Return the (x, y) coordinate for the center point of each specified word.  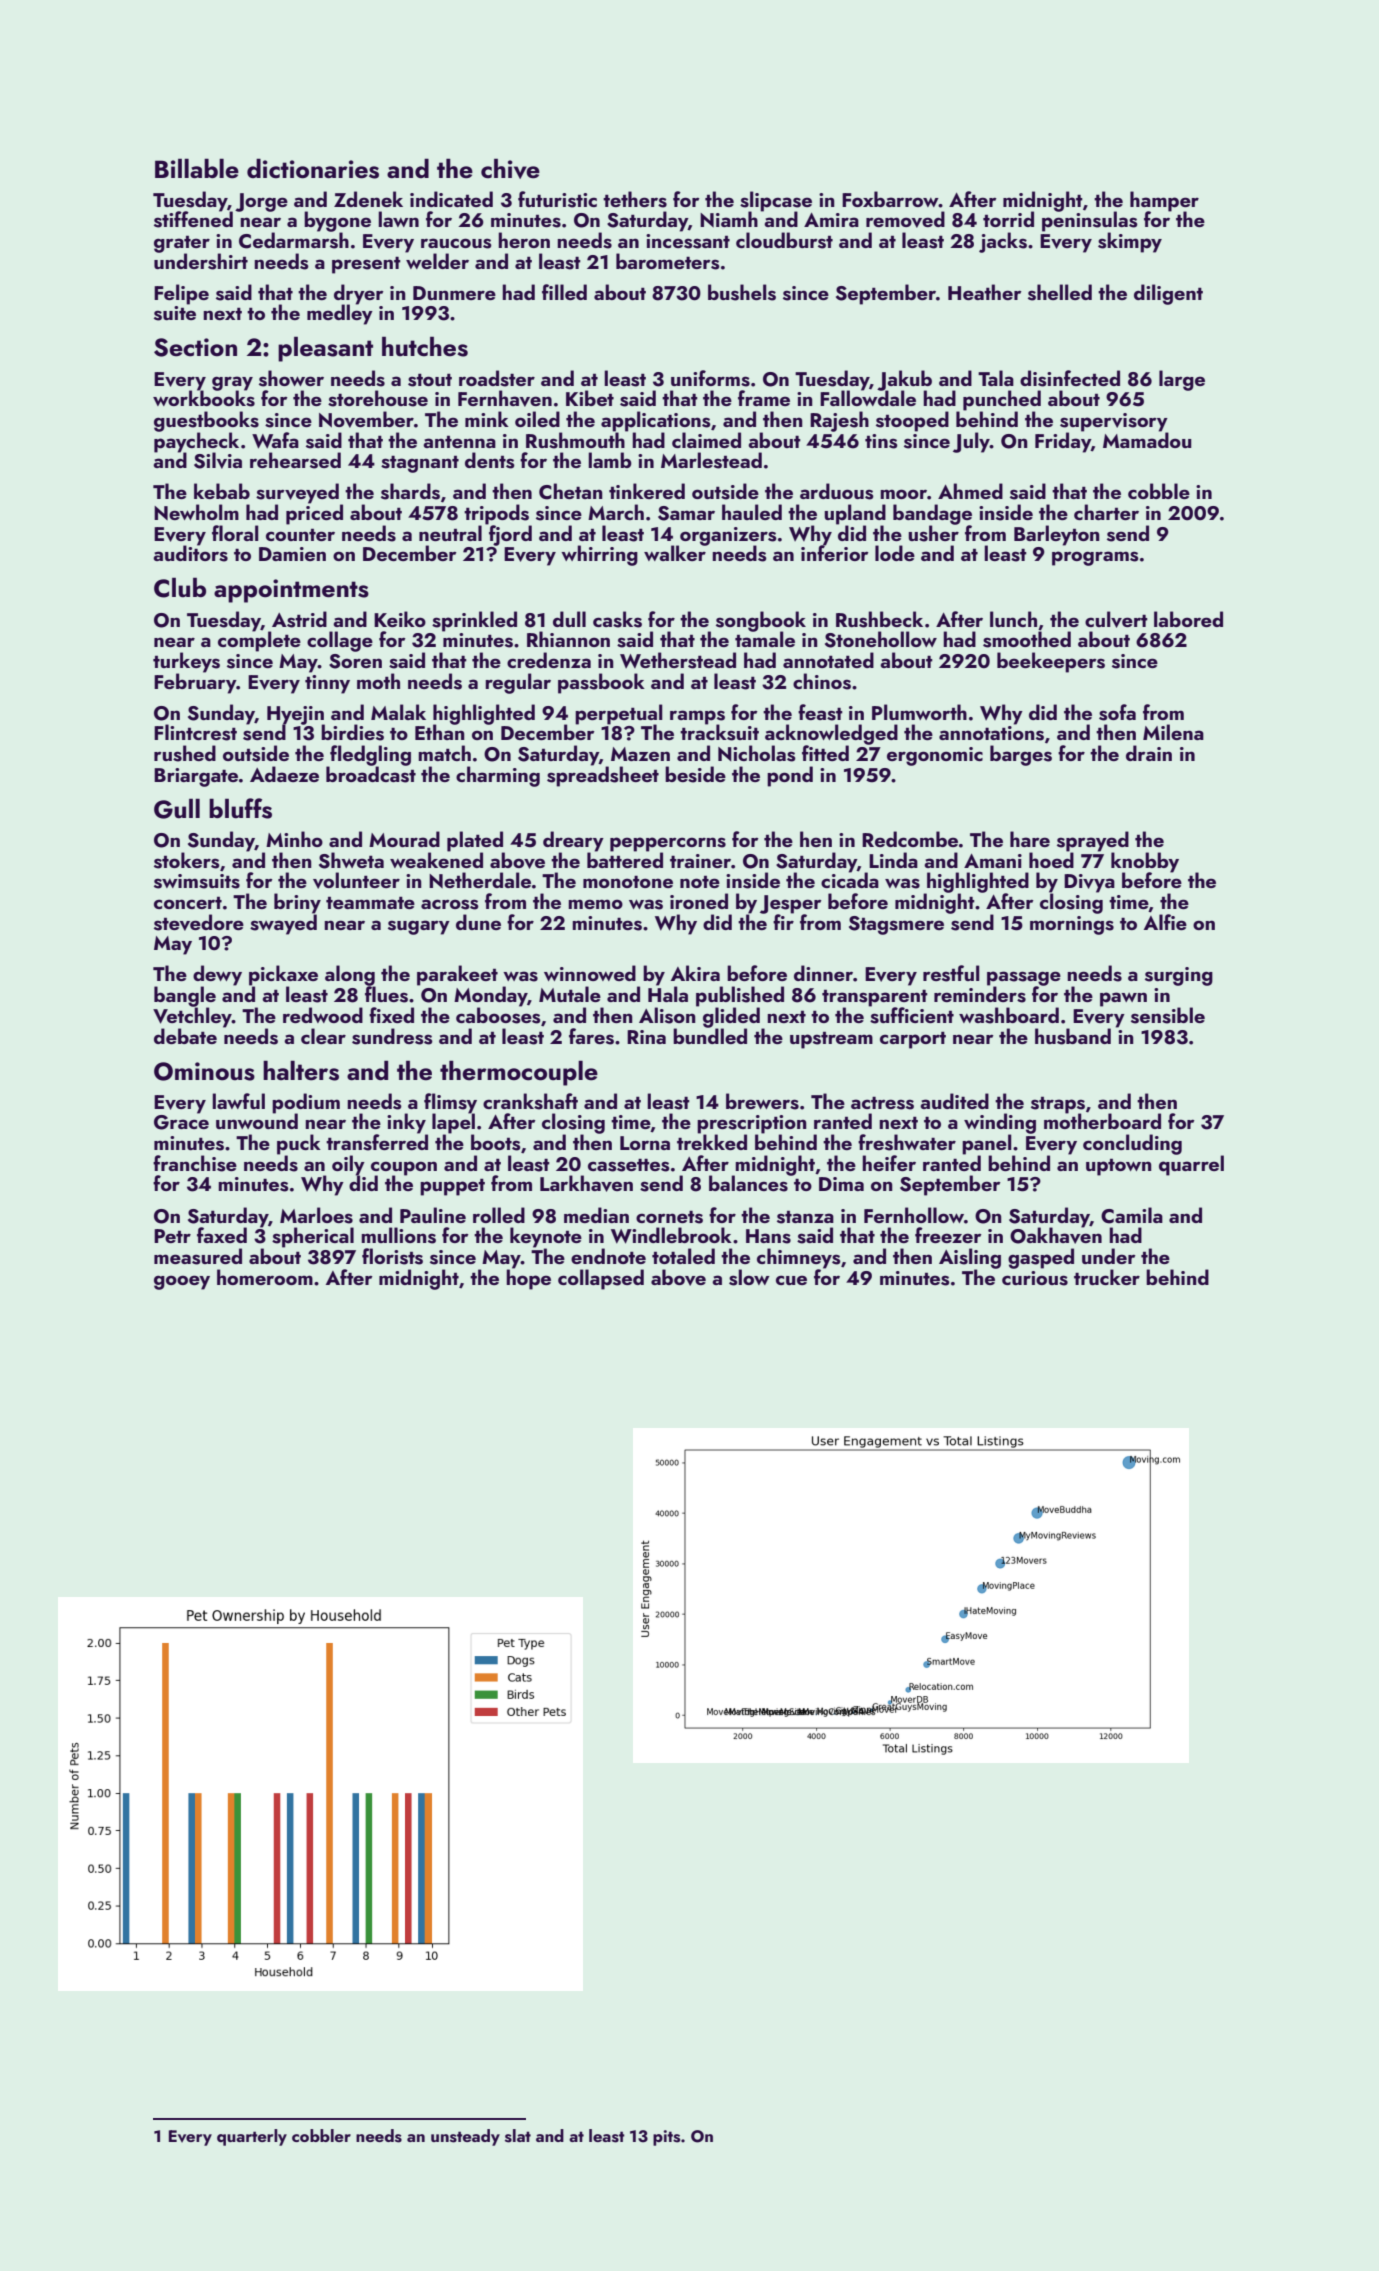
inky (406, 1123)
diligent (1168, 294)
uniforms (710, 378)
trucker (1107, 1277)
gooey (182, 1282)
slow (749, 1277)
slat (518, 2136)
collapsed (601, 1279)
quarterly (252, 2137)
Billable (197, 168)
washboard (1009, 1015)
